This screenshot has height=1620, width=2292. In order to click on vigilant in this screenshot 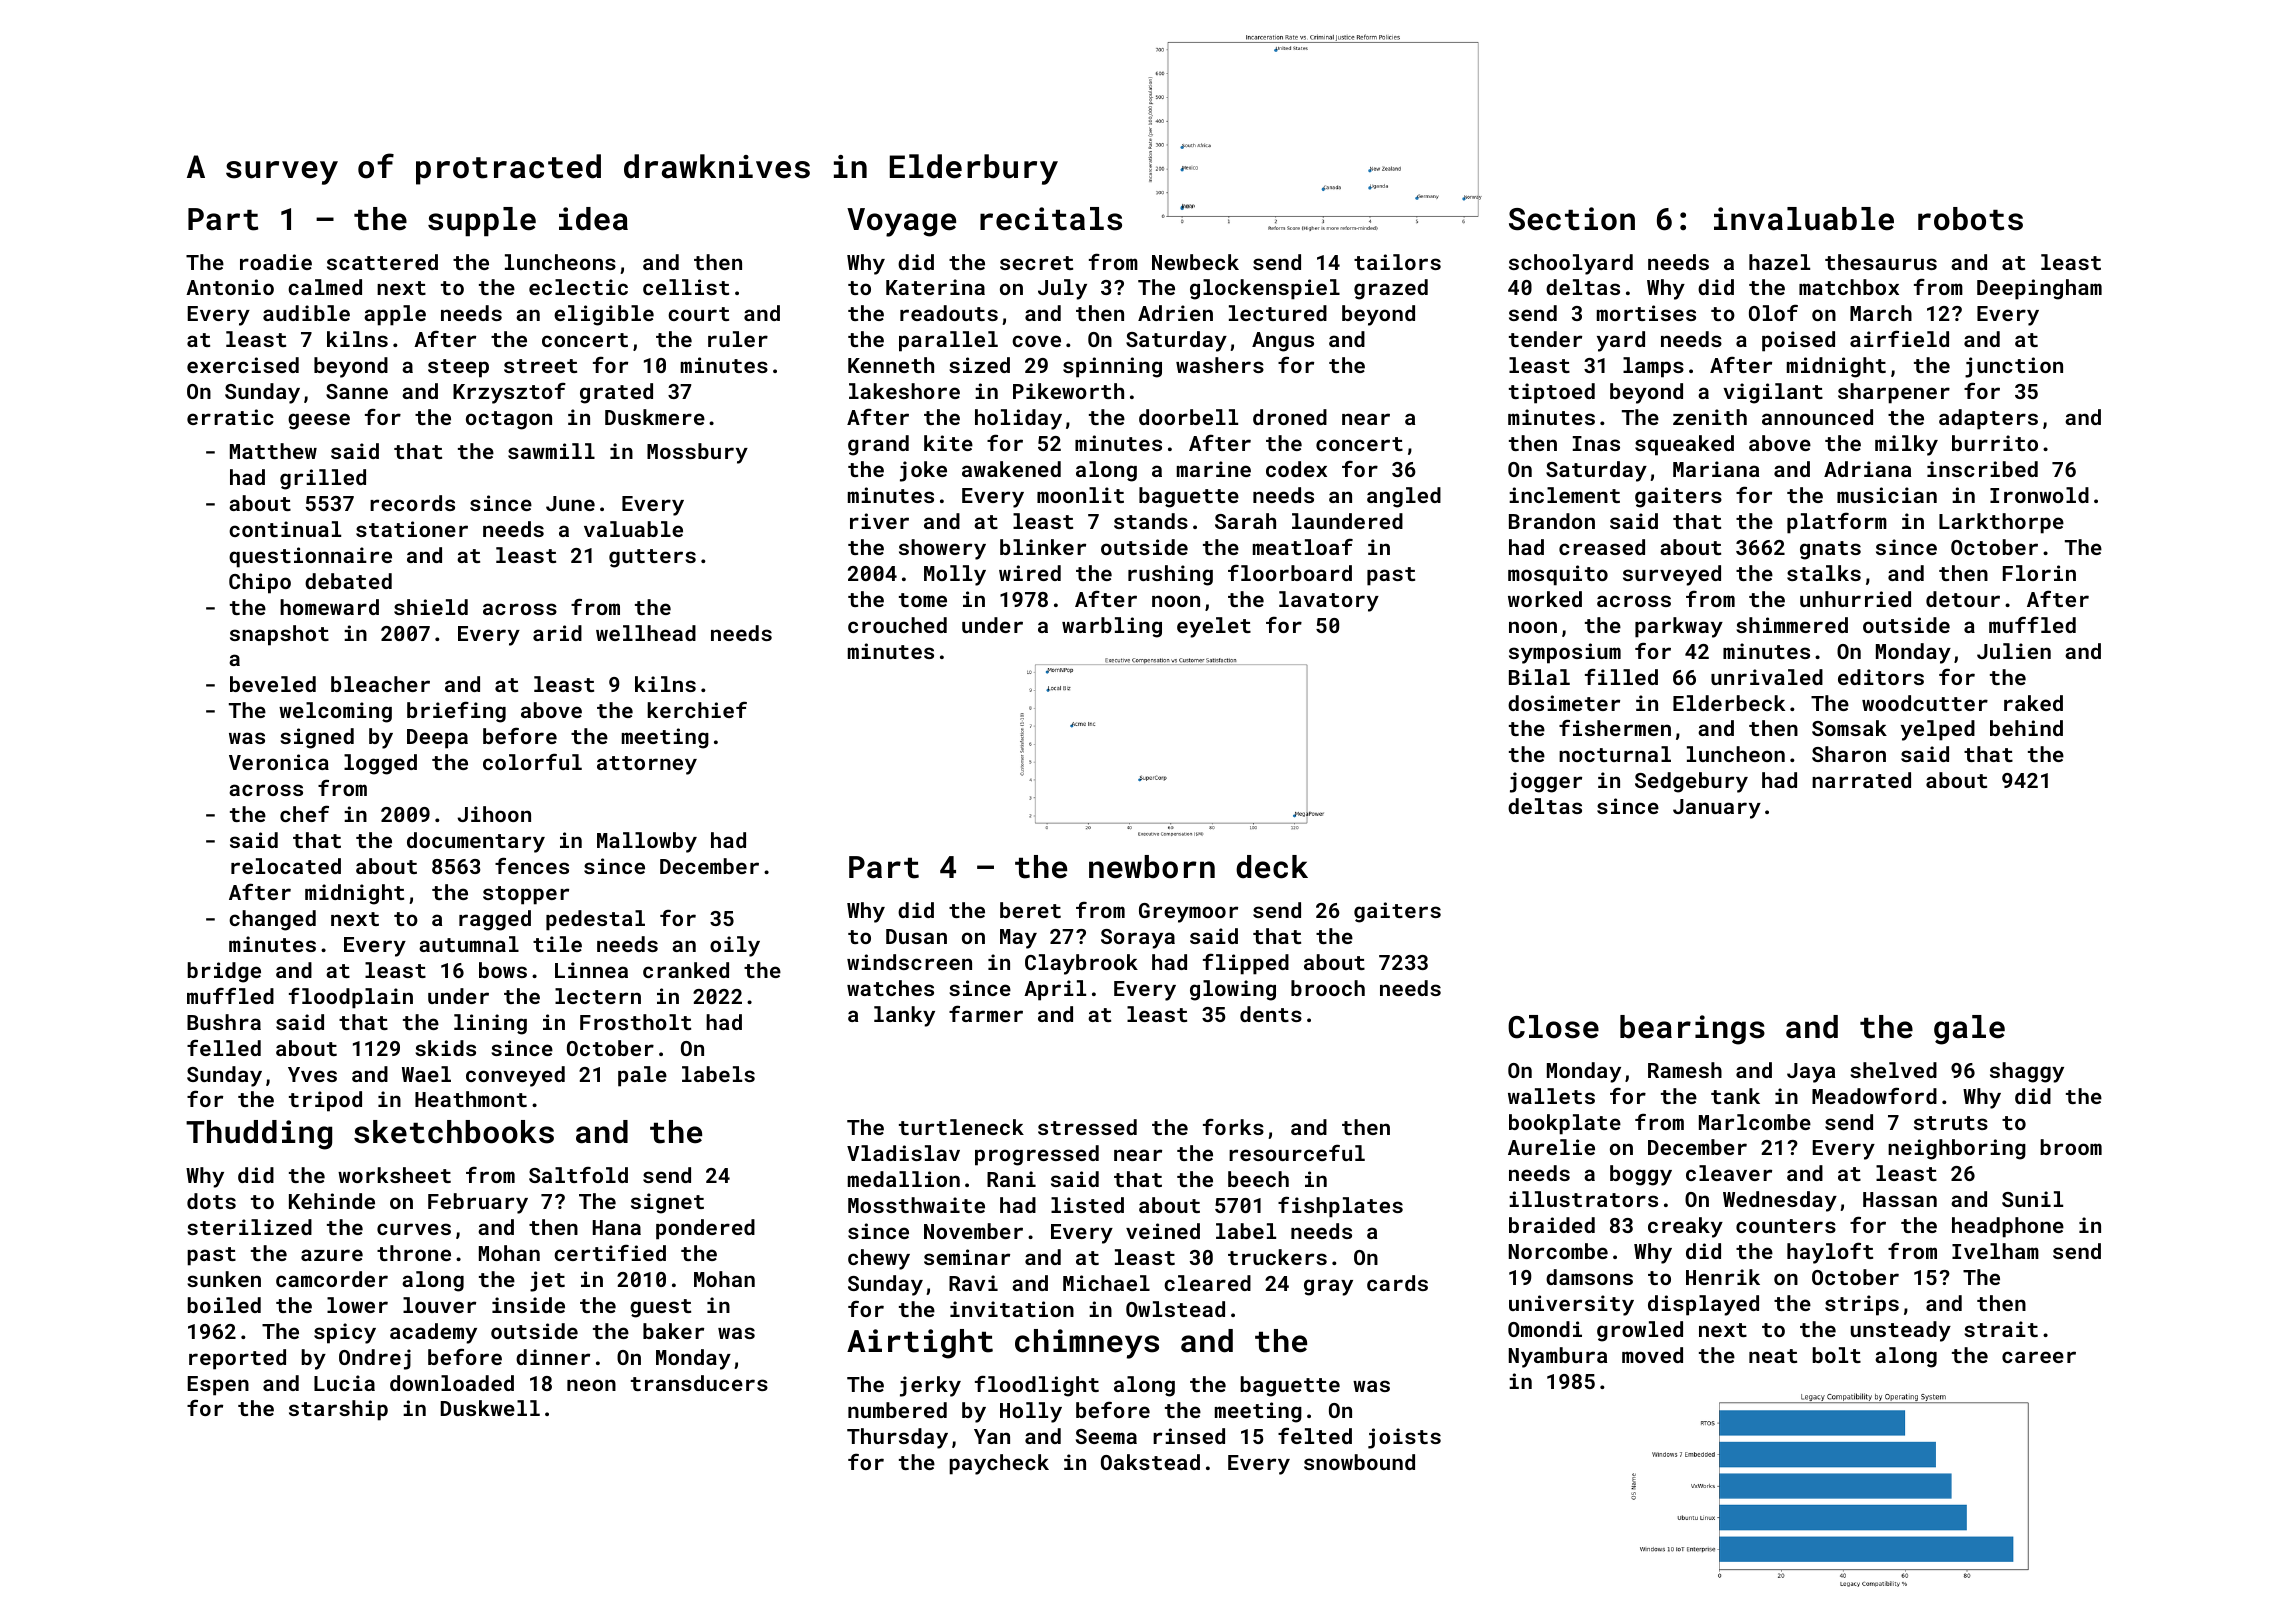, I will do `click(1773, 393)`.
